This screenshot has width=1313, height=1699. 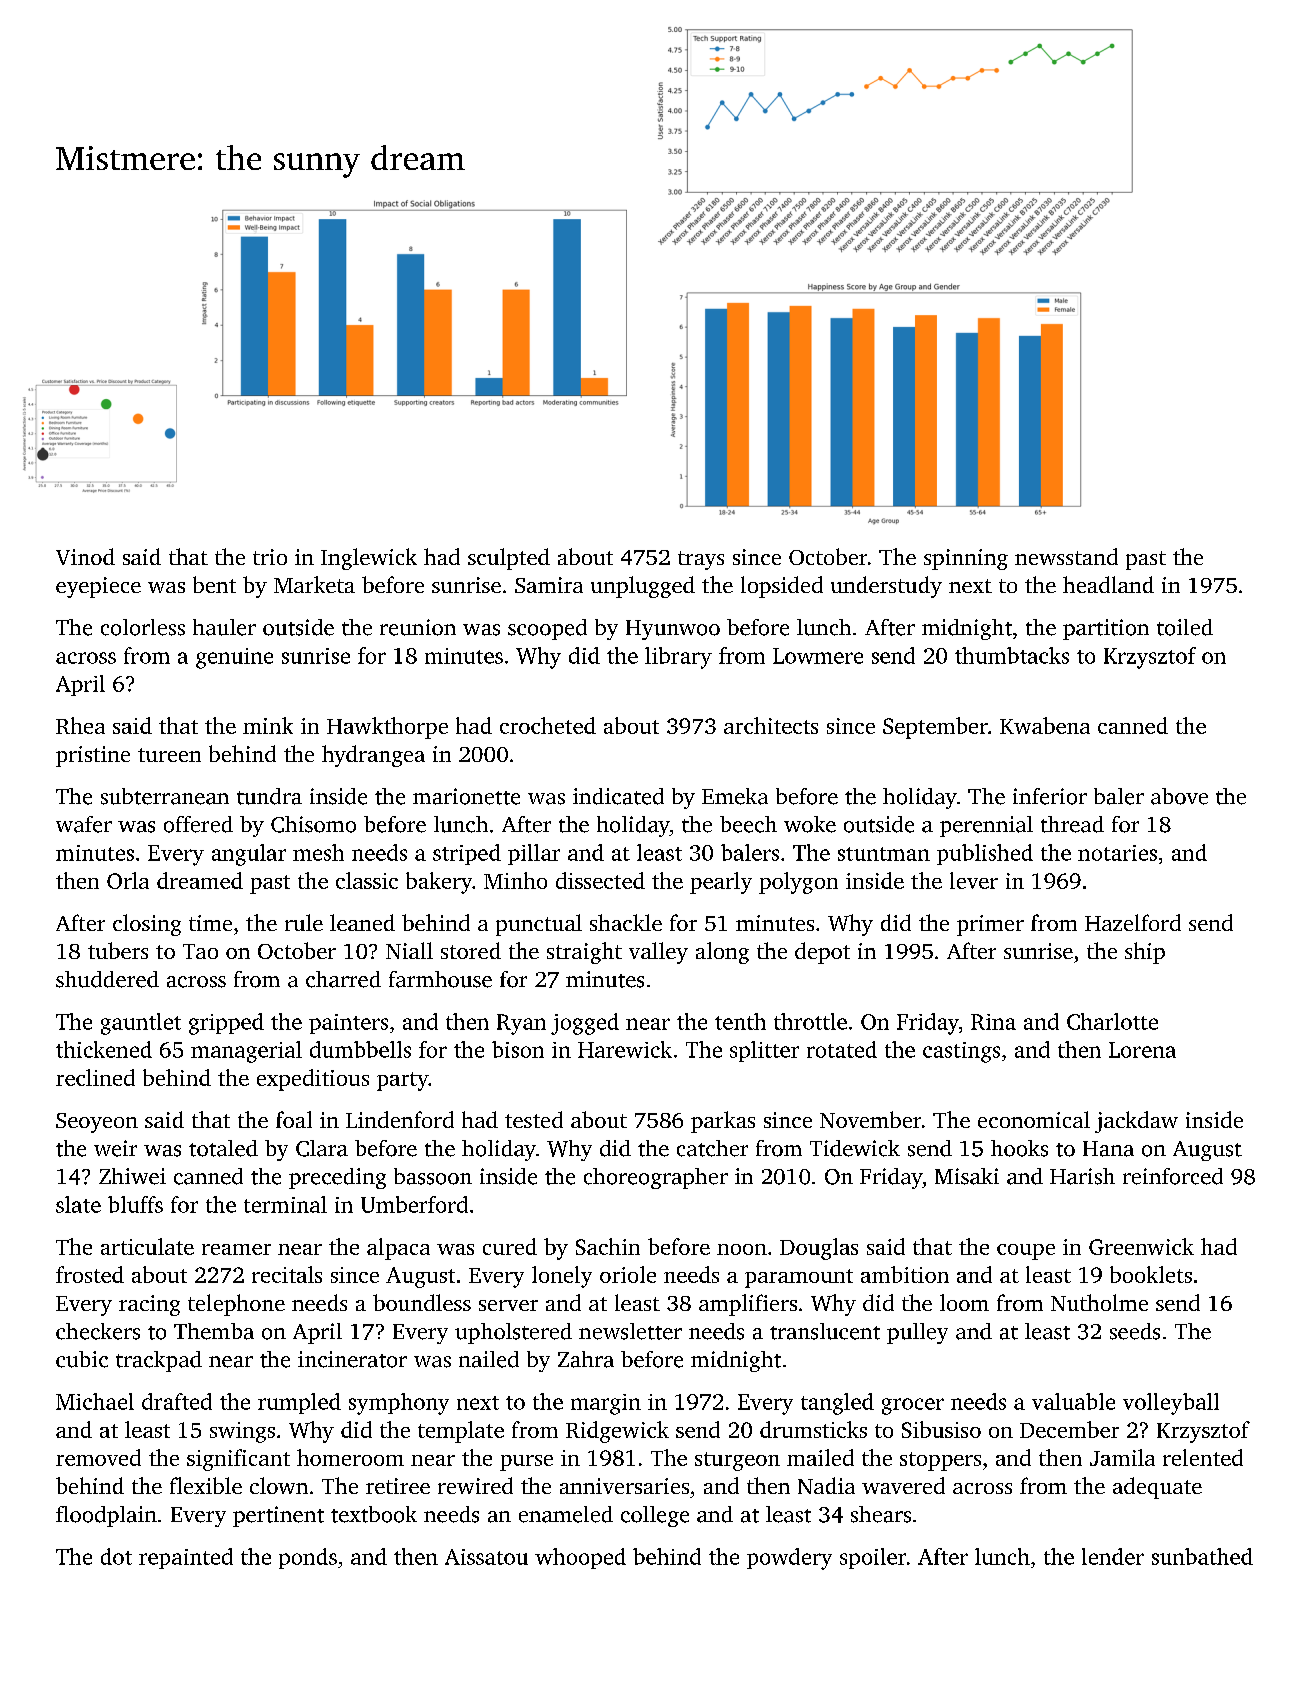 What do you see at coordinates (399, 1404) in the screenshot?
I see `symphony` at bounding box center [399, 1404].
